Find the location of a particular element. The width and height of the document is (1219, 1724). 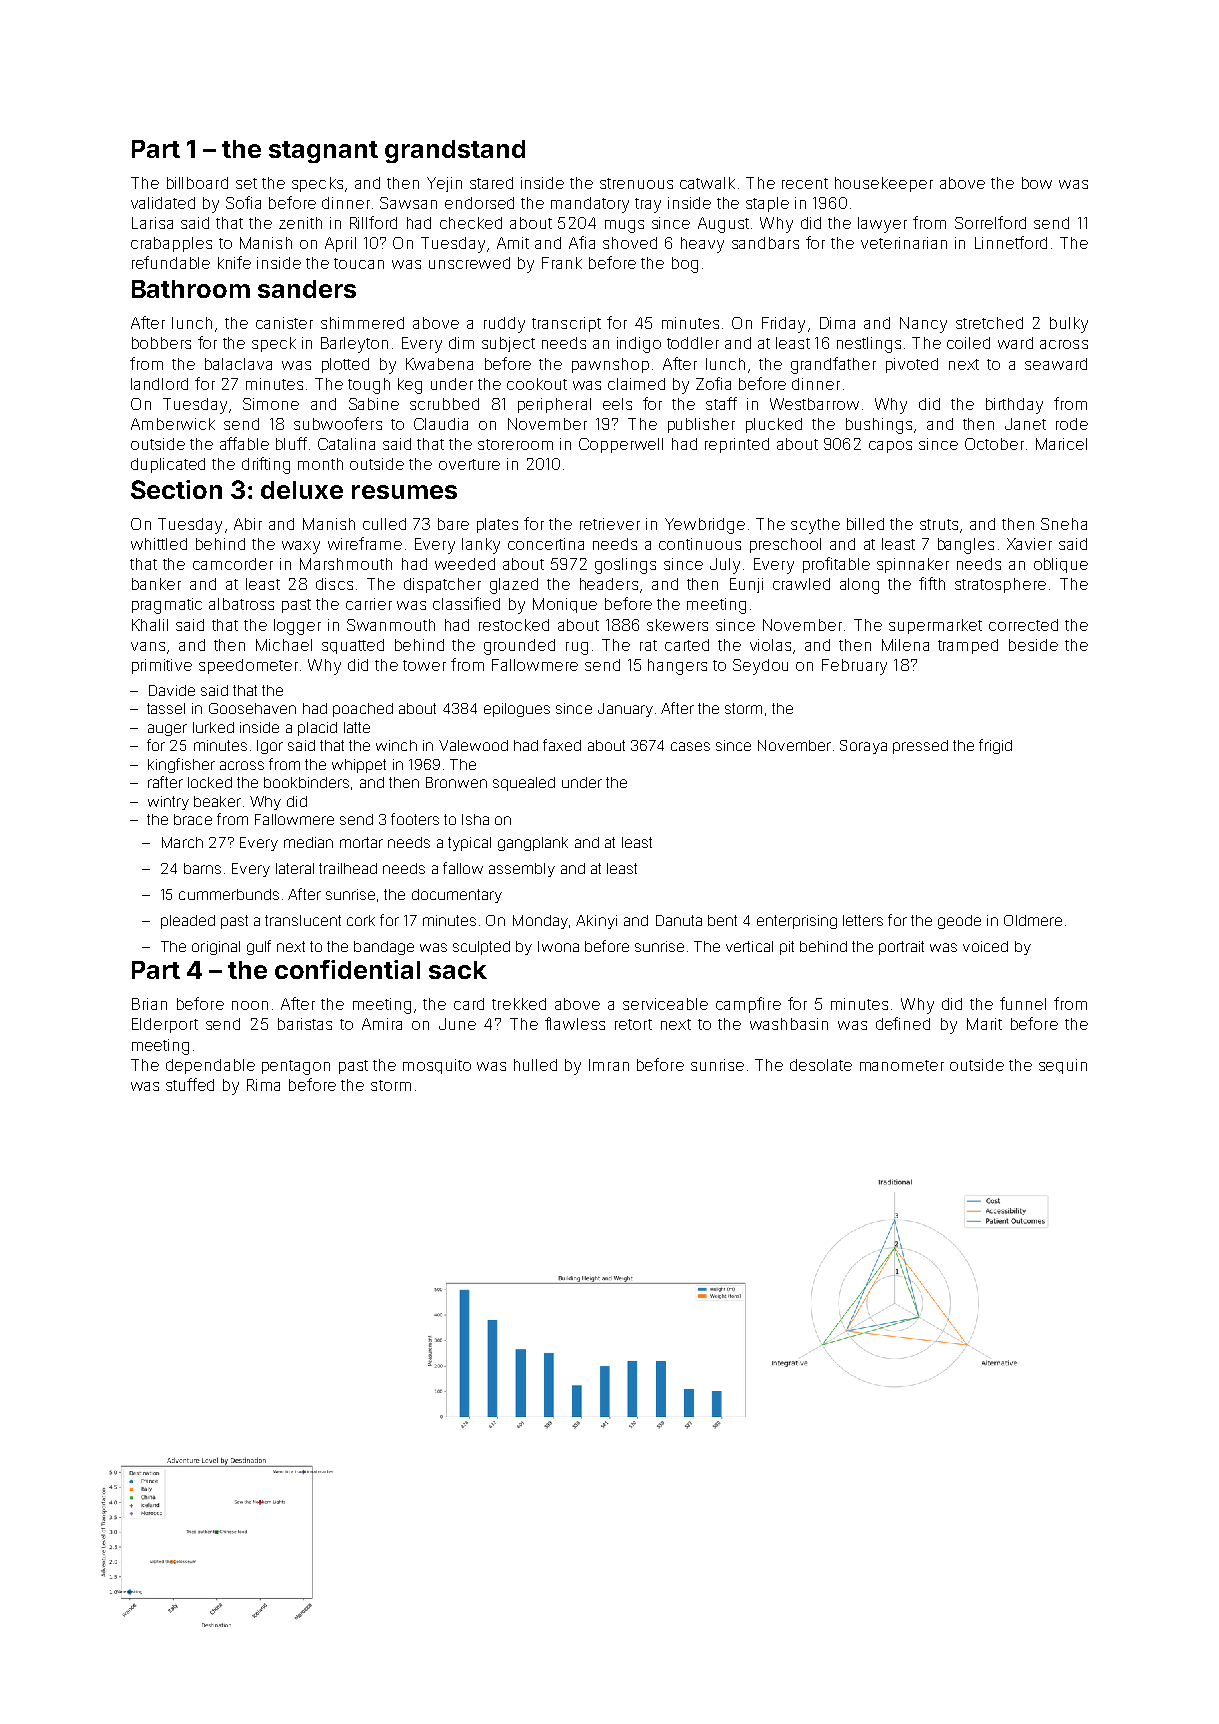

Marshmouth is located at coordinates (346, 564).
